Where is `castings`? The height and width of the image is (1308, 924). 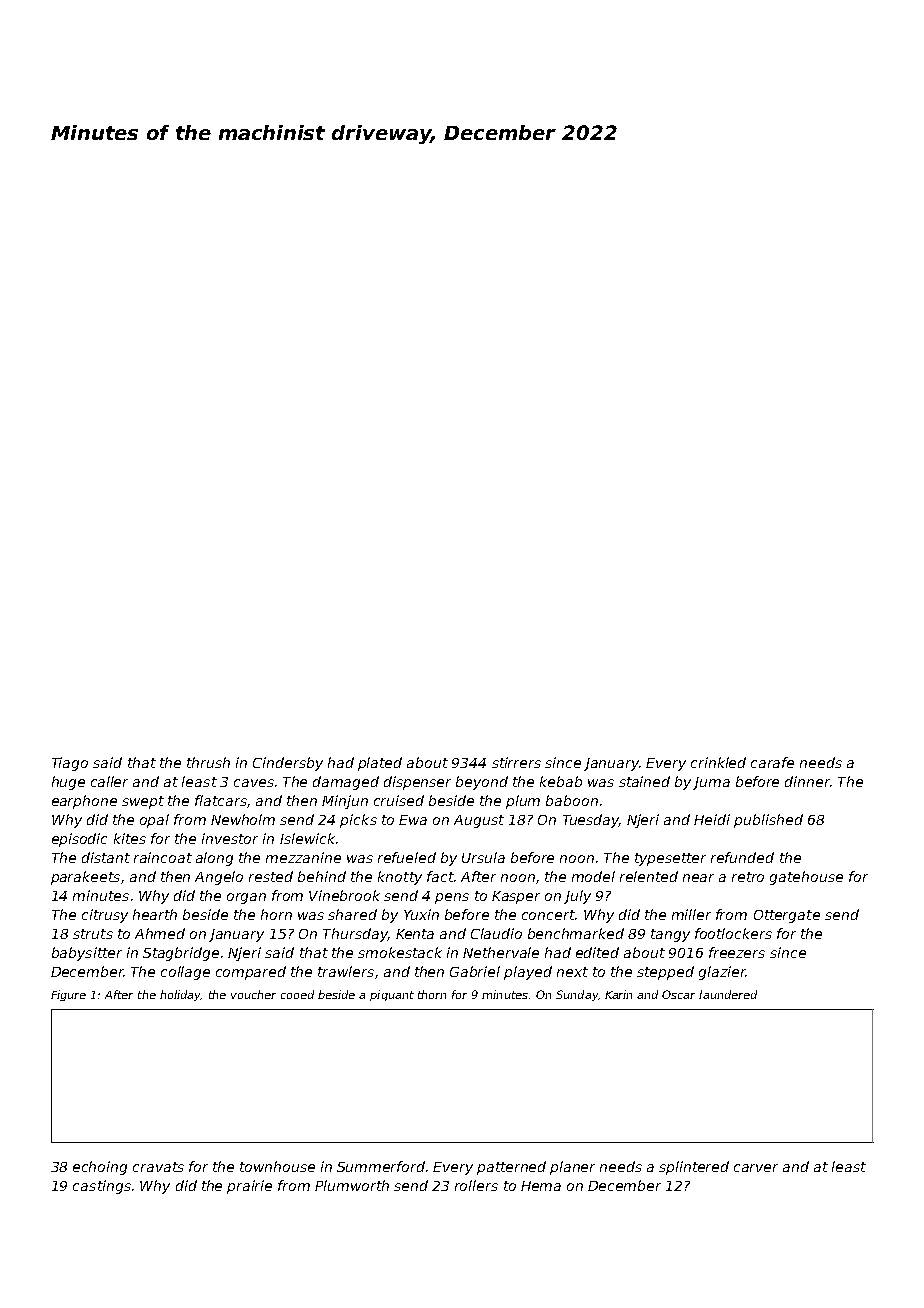 castings is located at coordinates (102, 1187).
